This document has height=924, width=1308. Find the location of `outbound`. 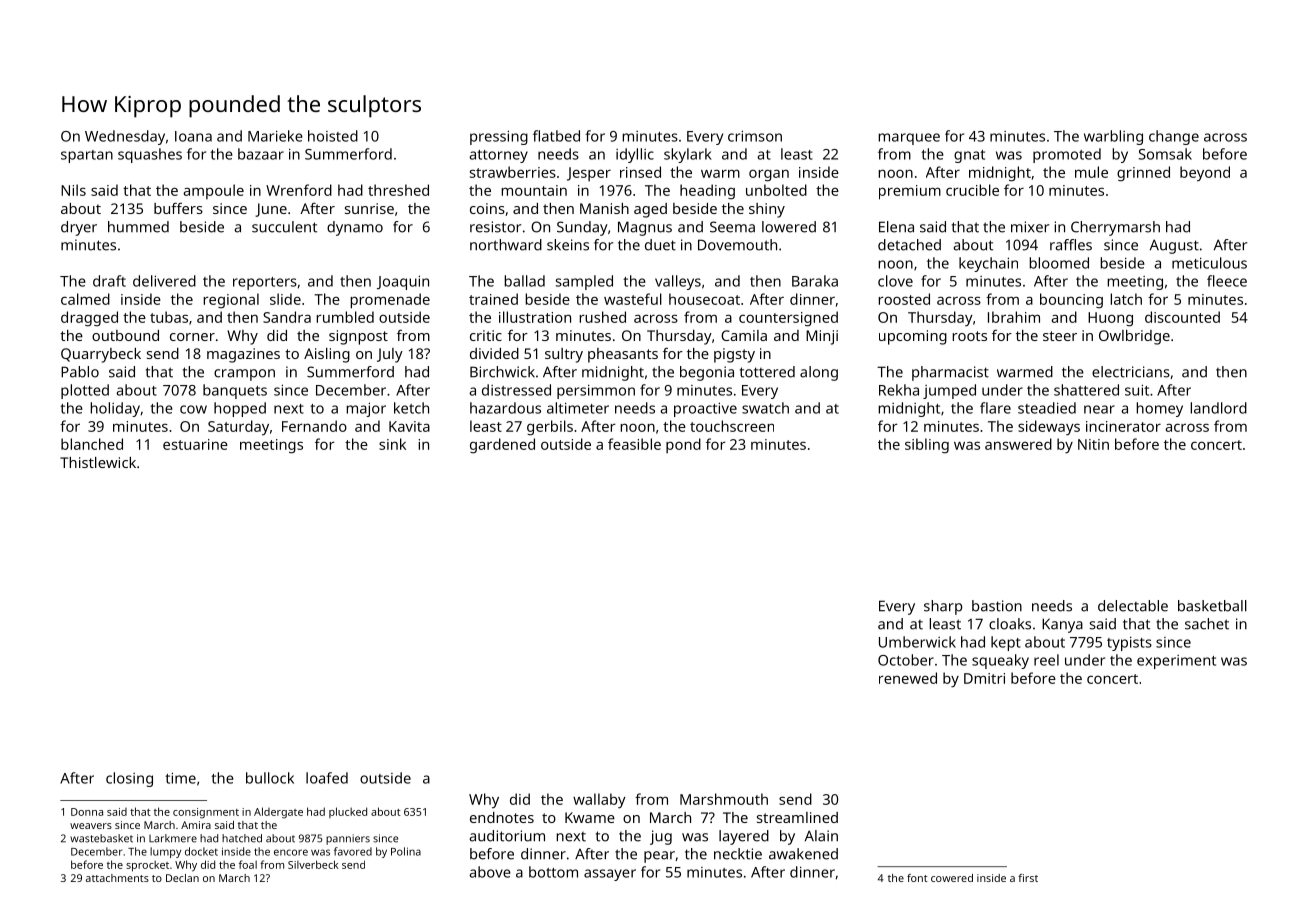

outbound is located at coordinates (125, 335).
